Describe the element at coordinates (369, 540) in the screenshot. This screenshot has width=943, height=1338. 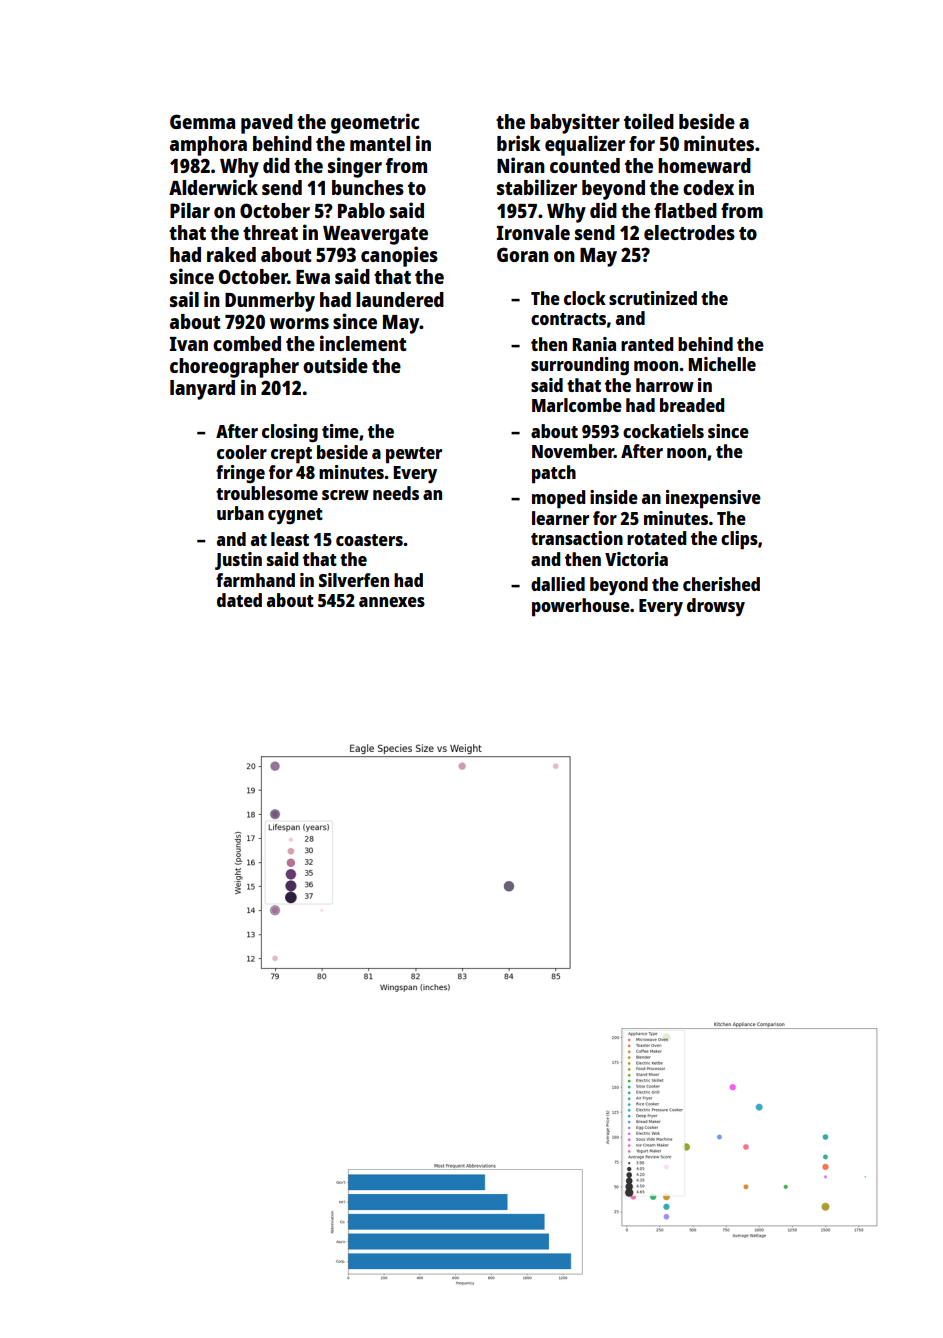
I see `coasters` at that location.
